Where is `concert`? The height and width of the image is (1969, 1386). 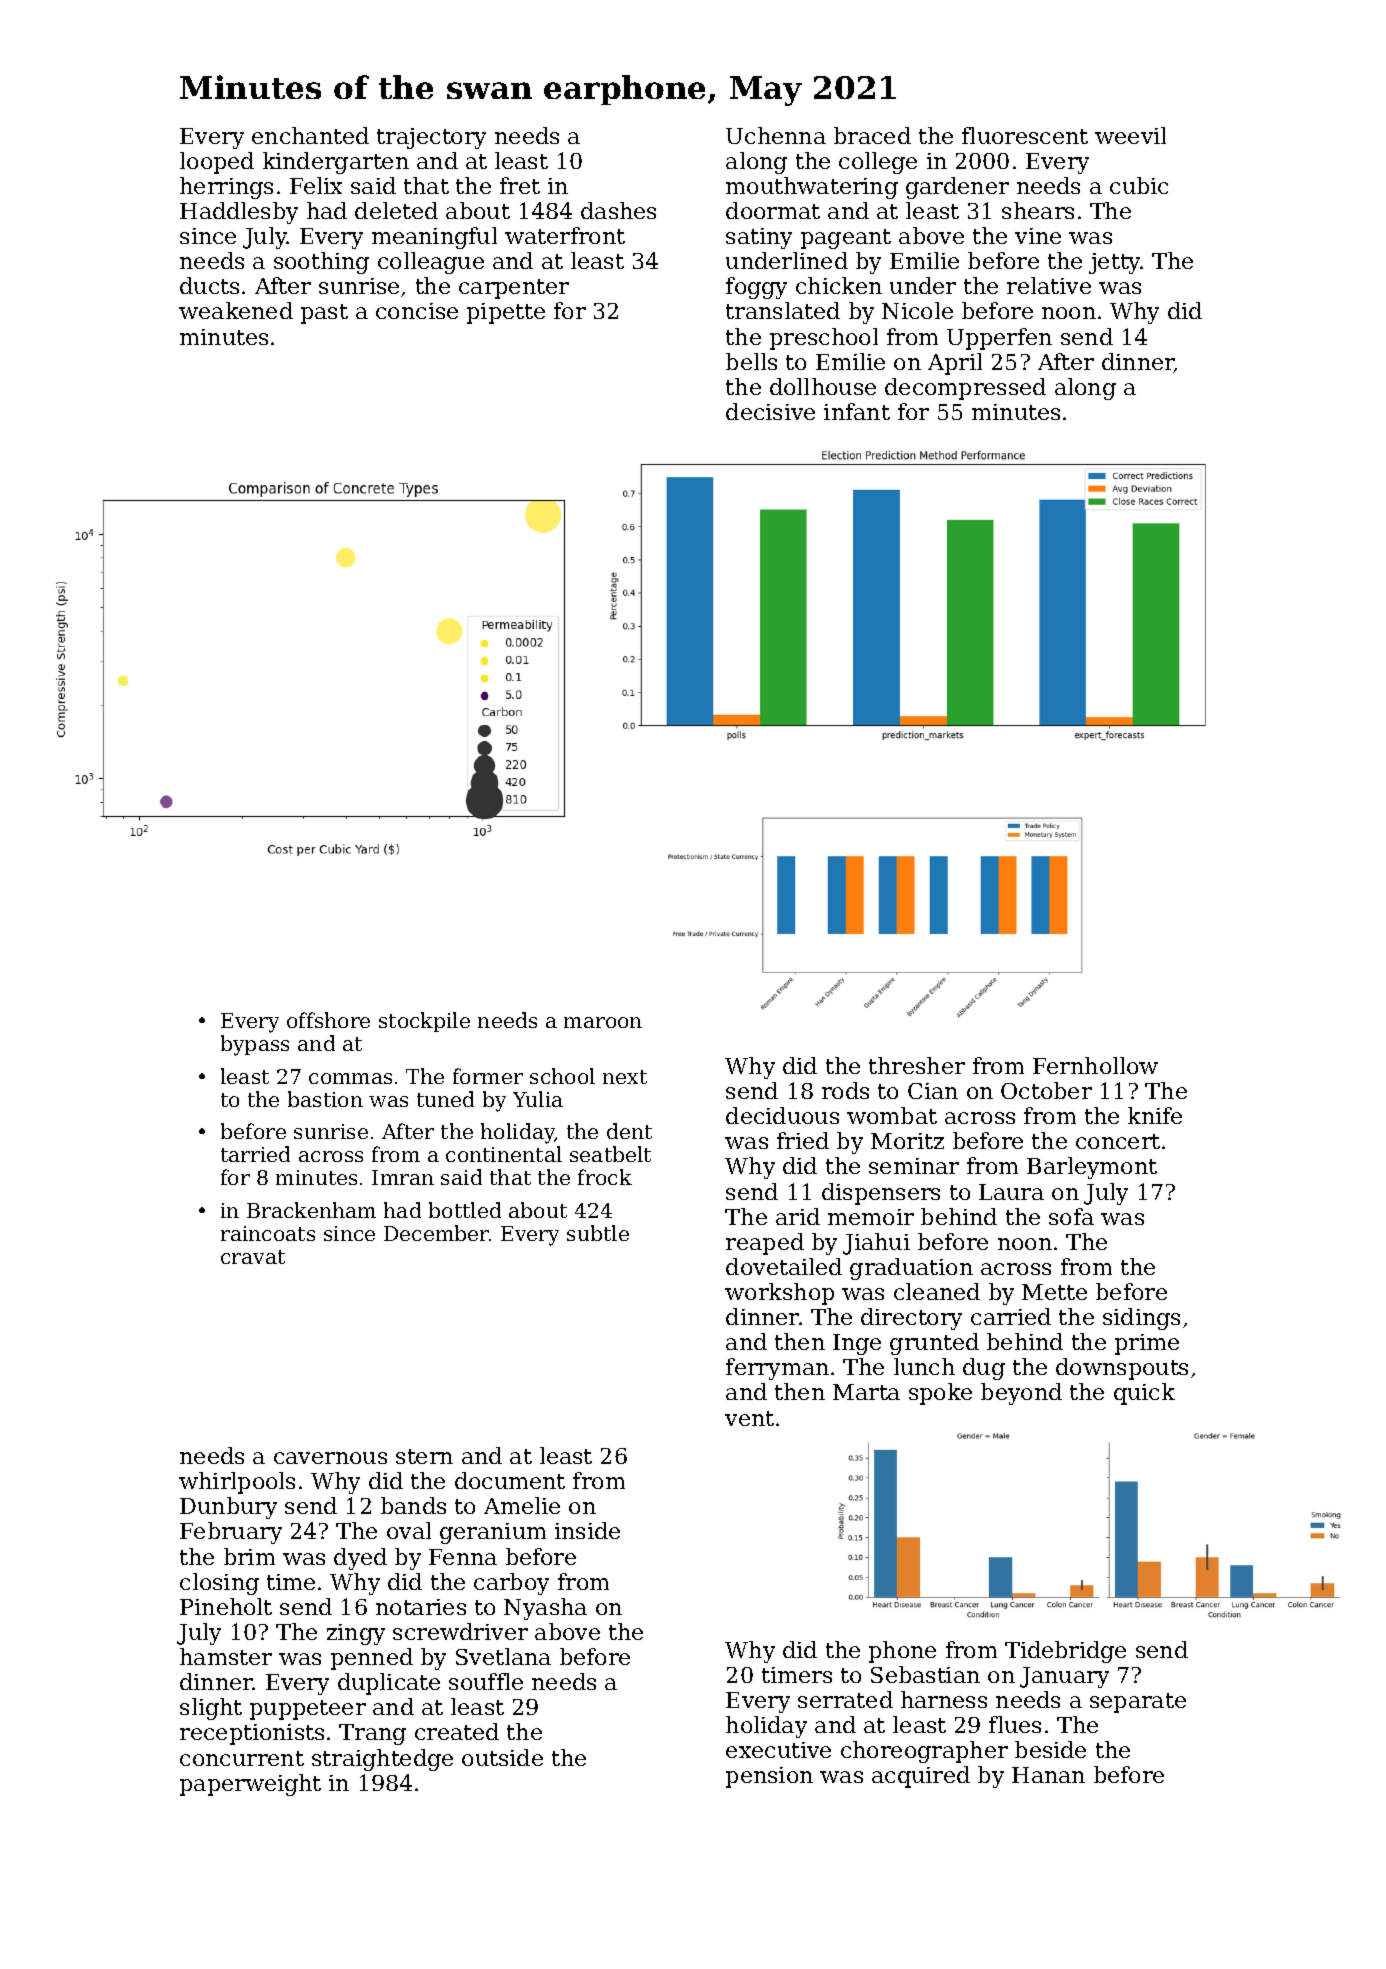 concert is located at coordinates (1118, 1141).
